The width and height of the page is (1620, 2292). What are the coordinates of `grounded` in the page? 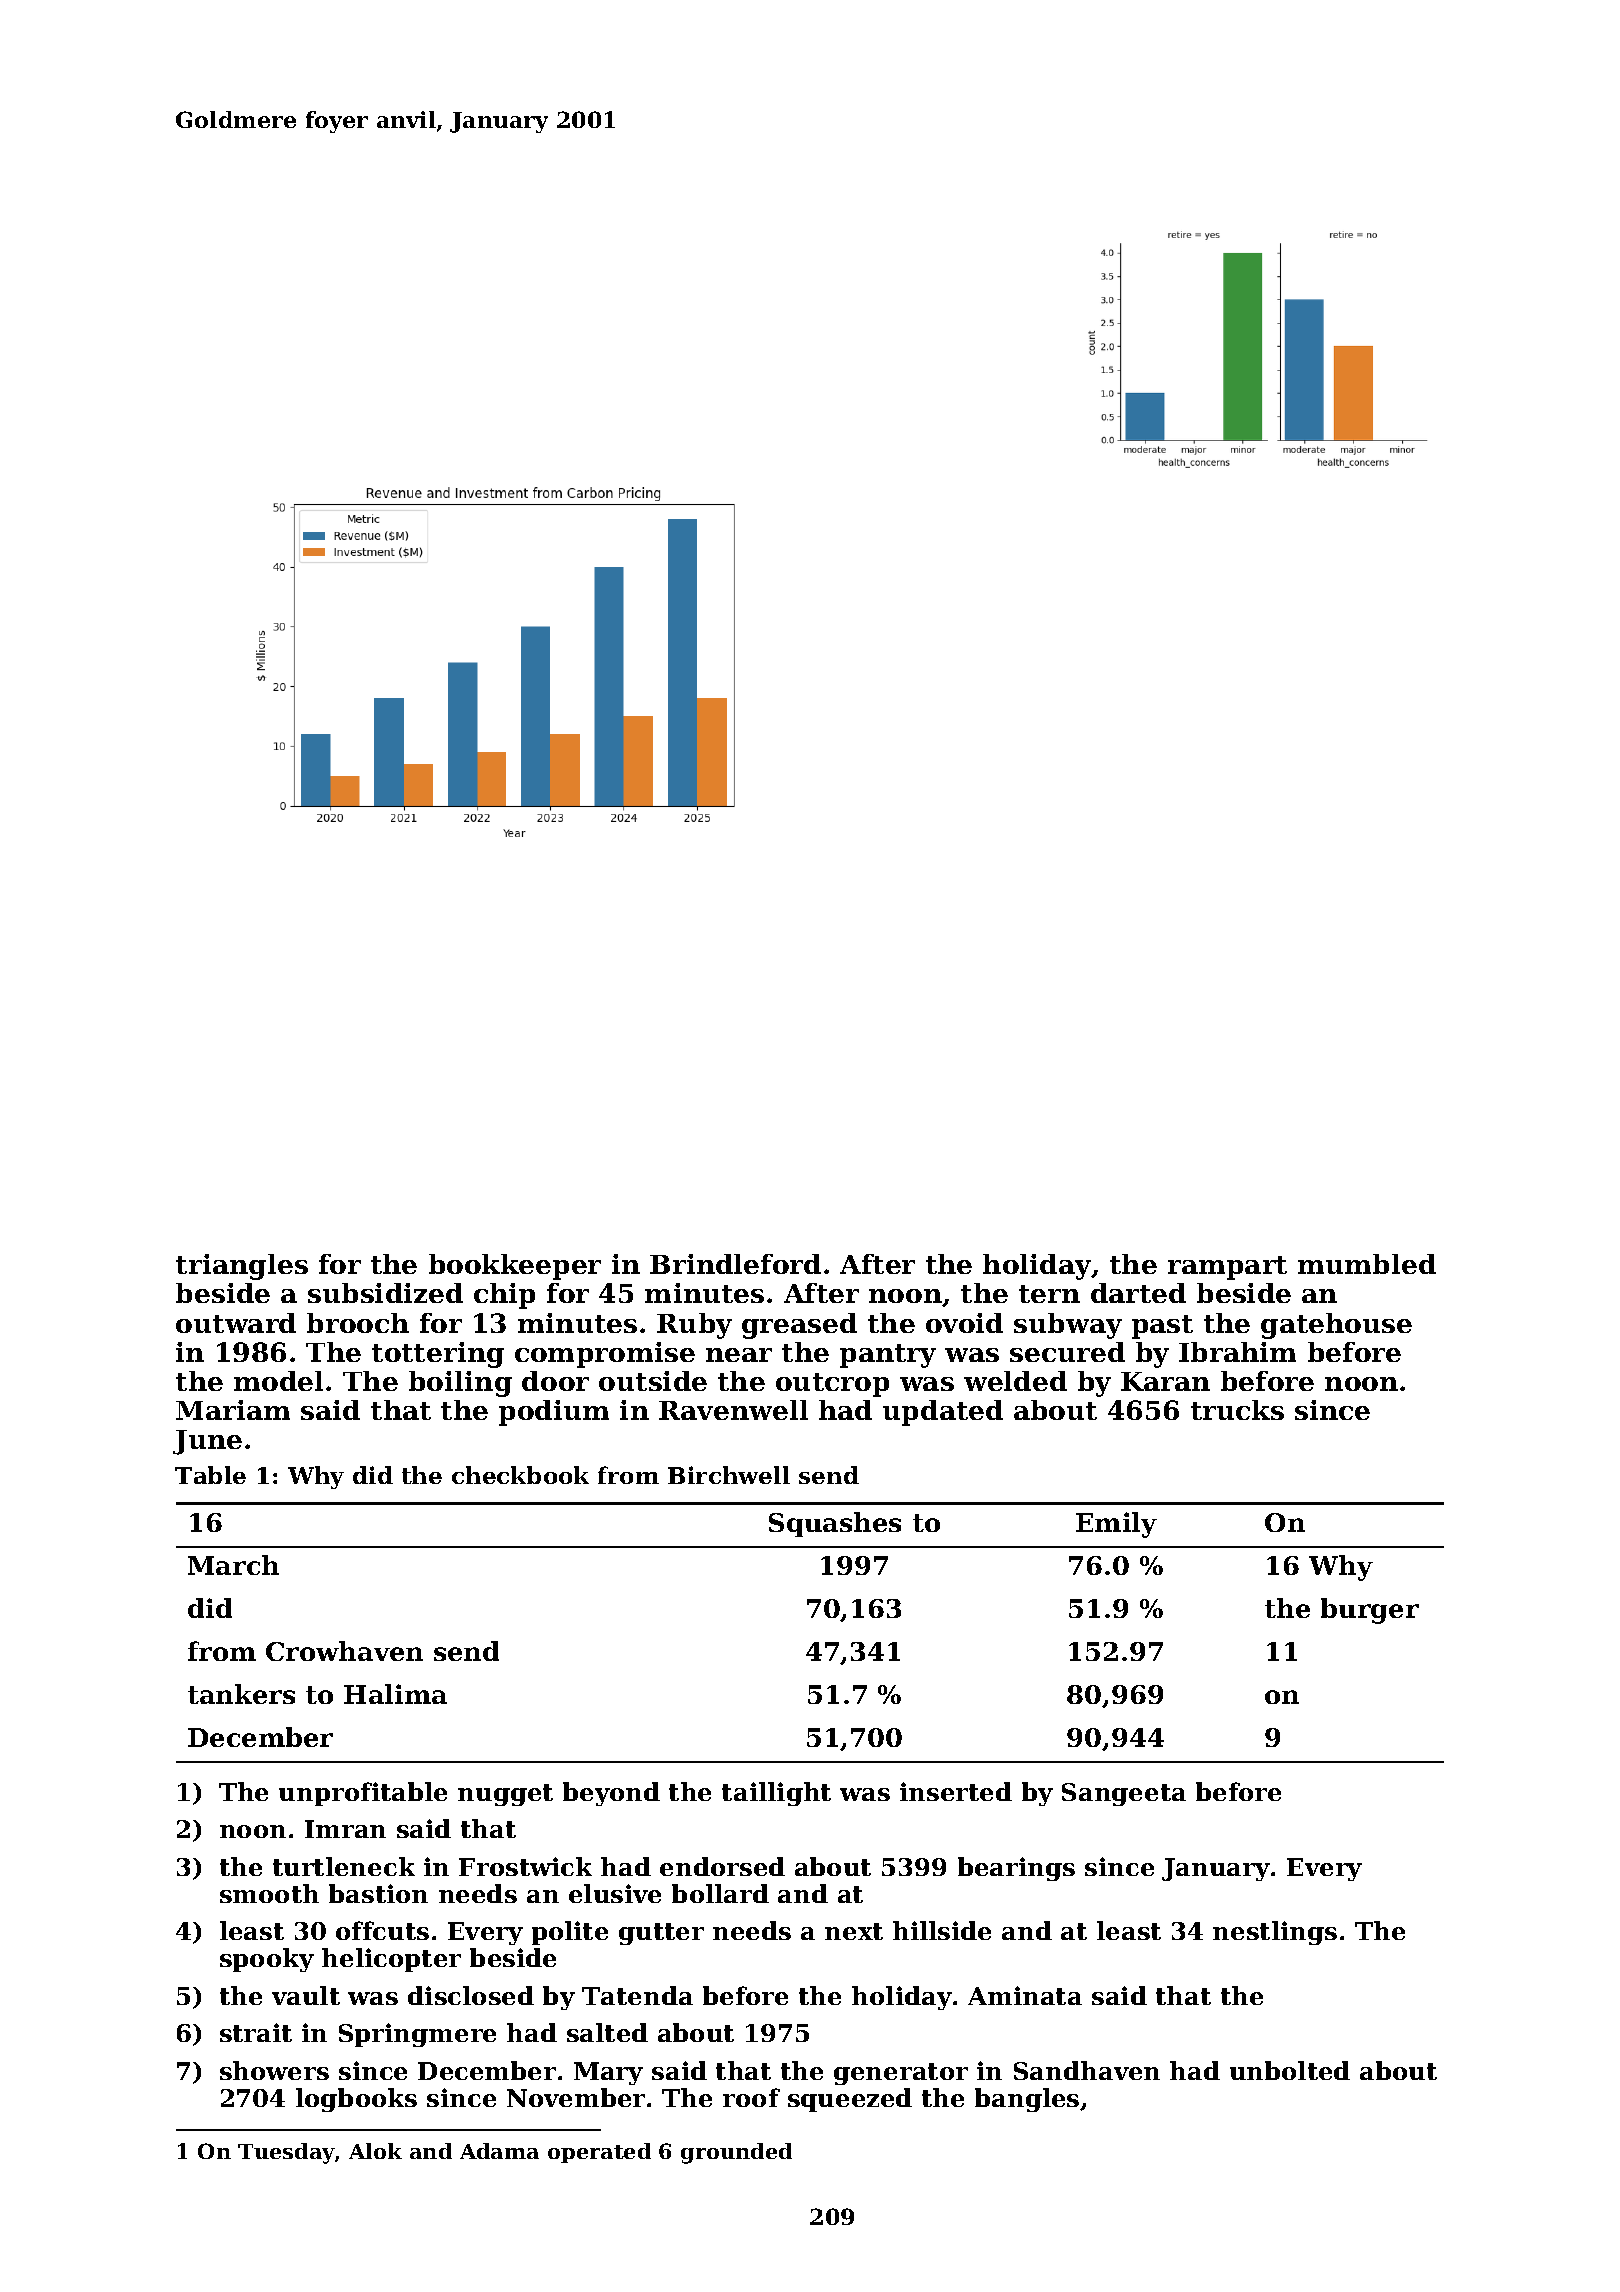 It's located at (736, 2153).
